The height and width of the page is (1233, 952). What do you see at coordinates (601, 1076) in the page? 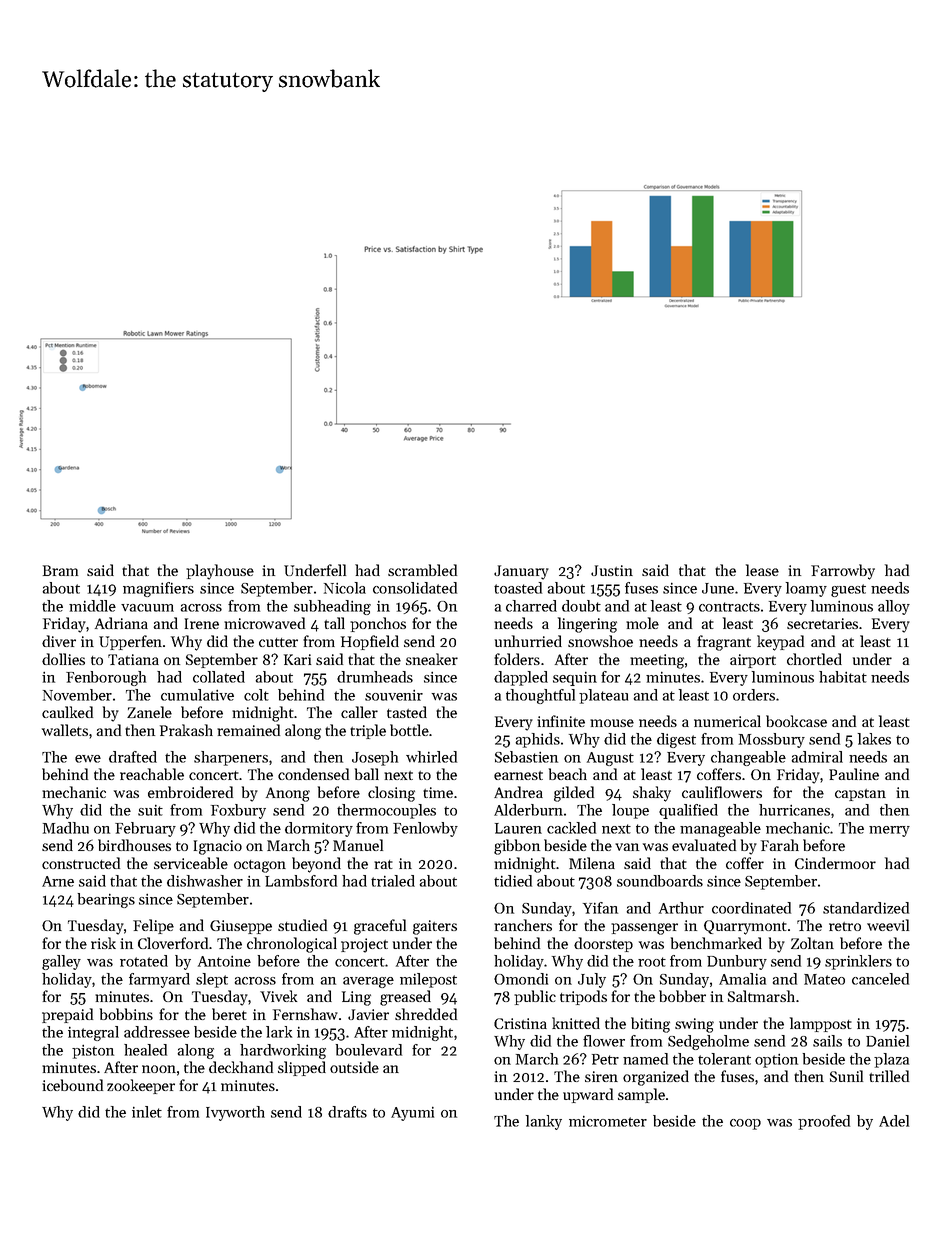
I see `siren` at bounding box center [601, 1076].
